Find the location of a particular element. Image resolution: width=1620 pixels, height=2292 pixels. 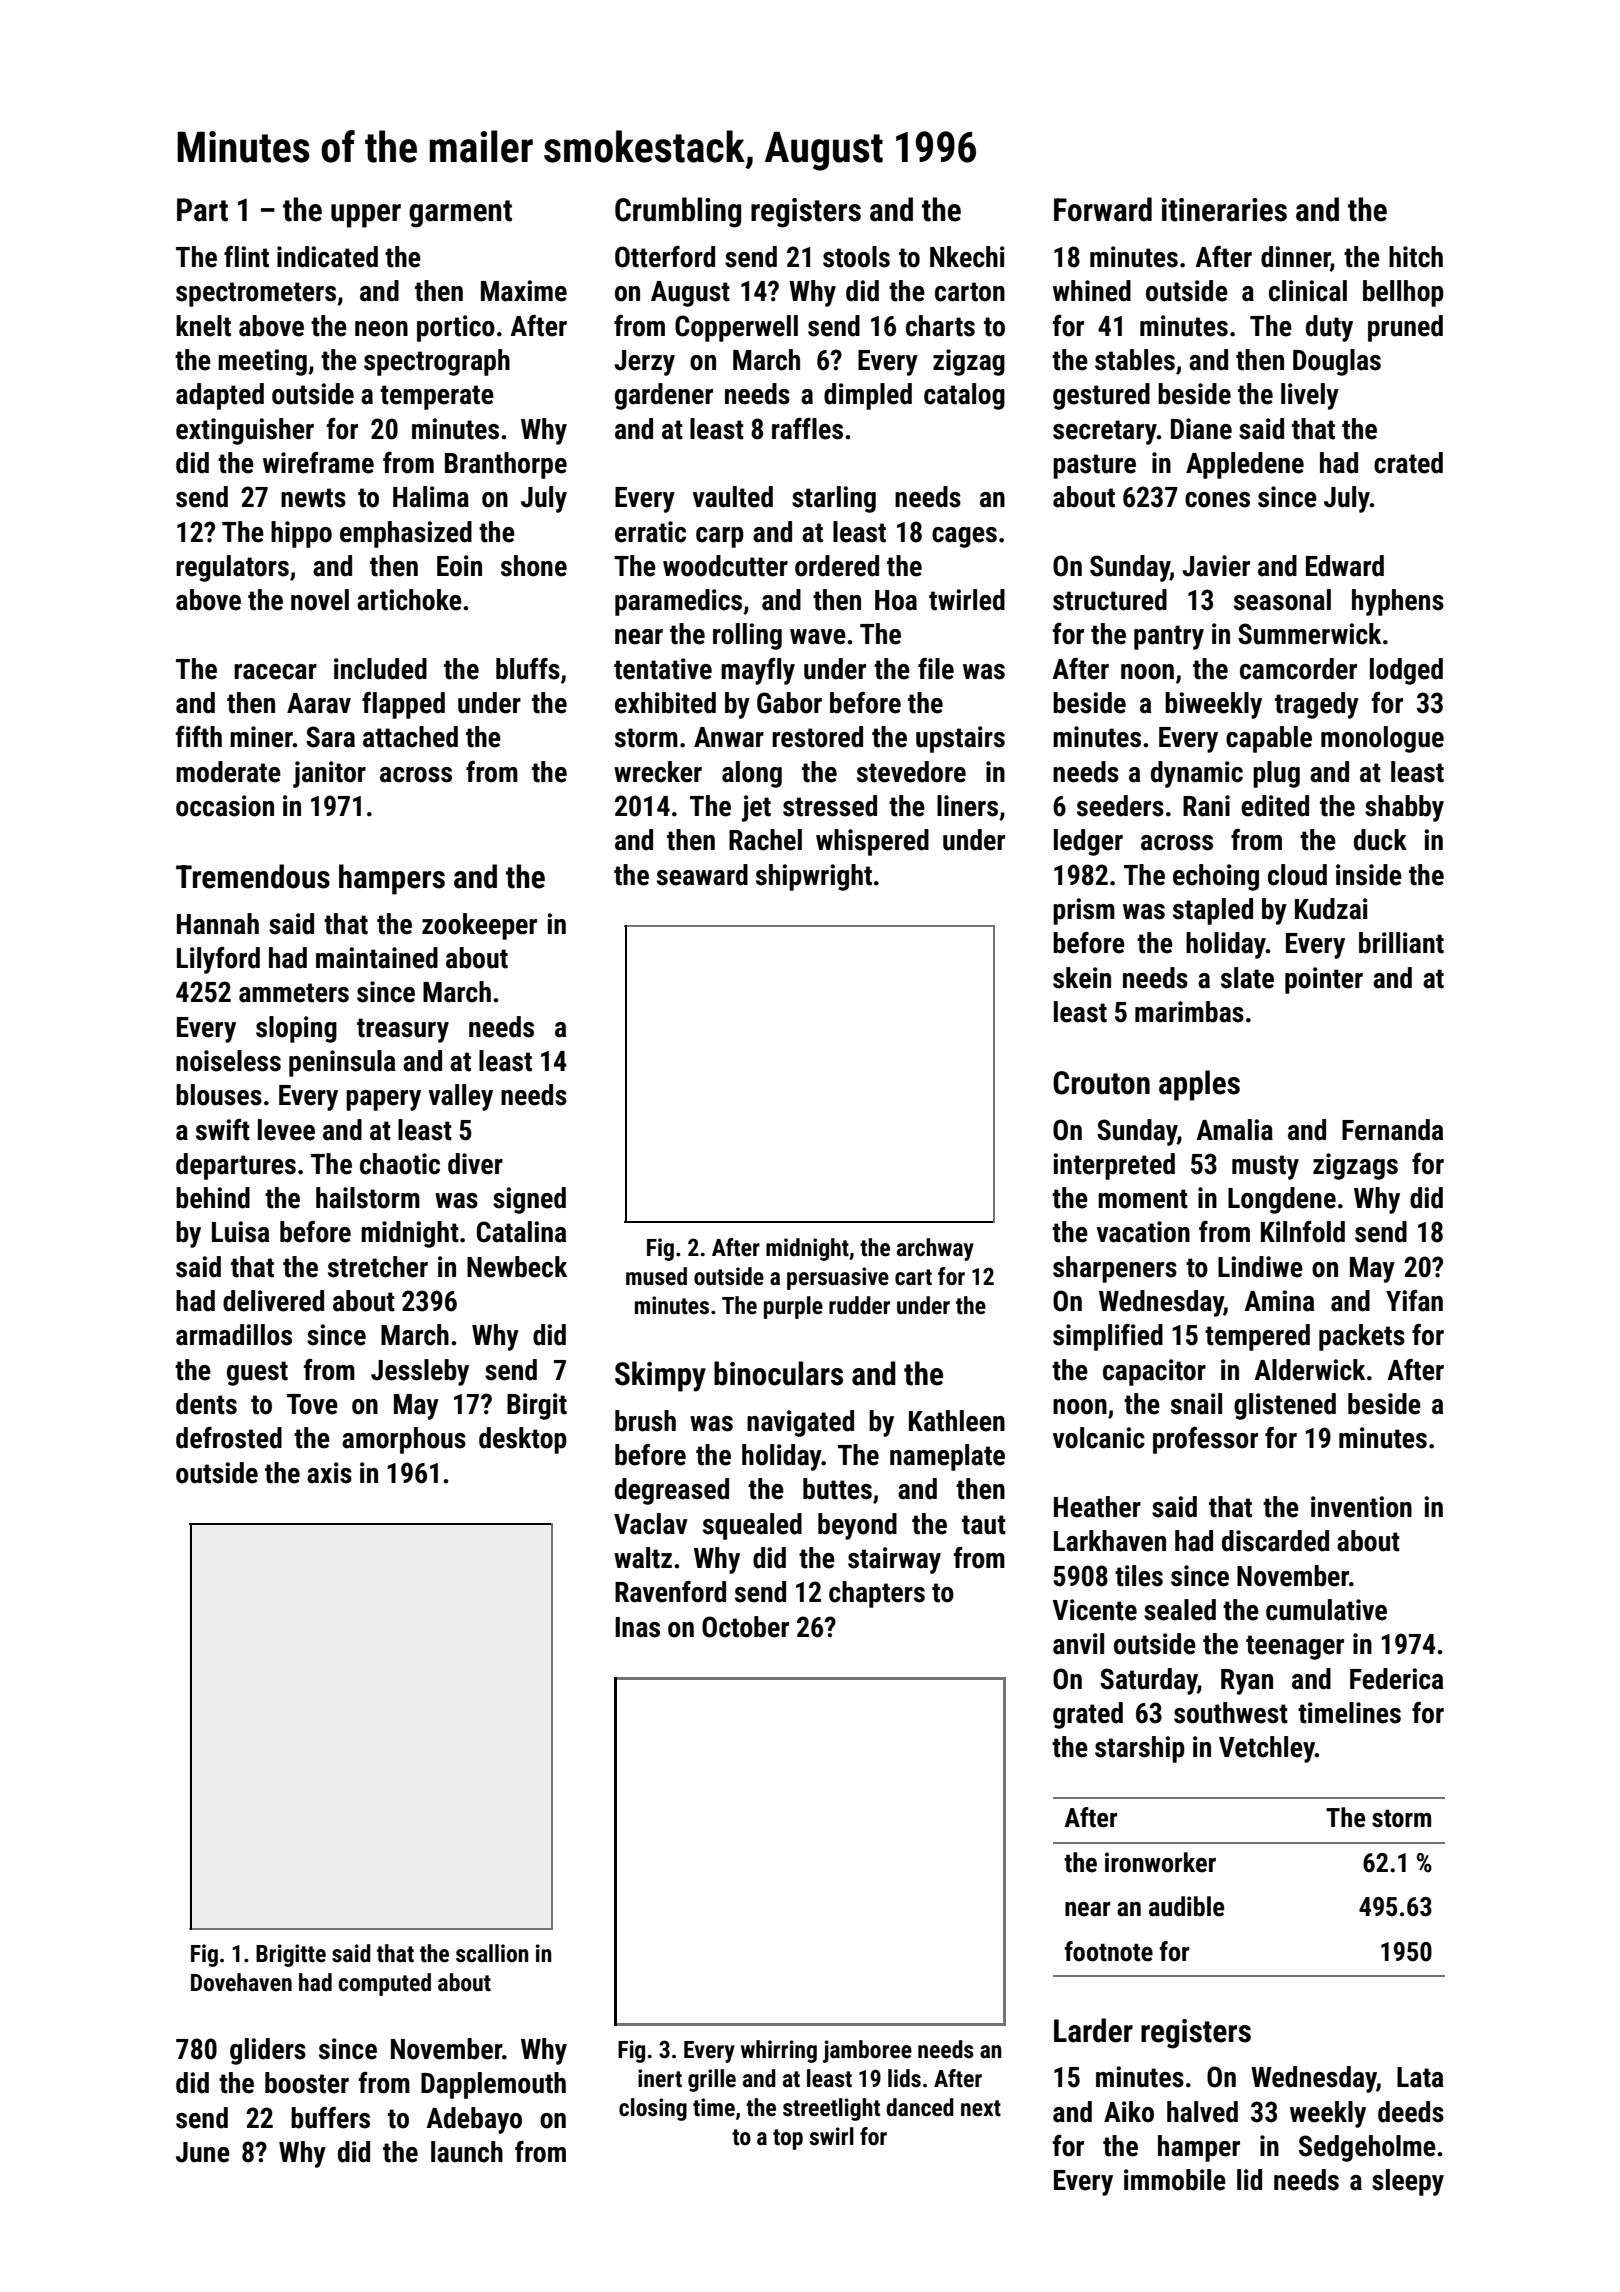

Douglas is located at coordinates (1337, 362).
